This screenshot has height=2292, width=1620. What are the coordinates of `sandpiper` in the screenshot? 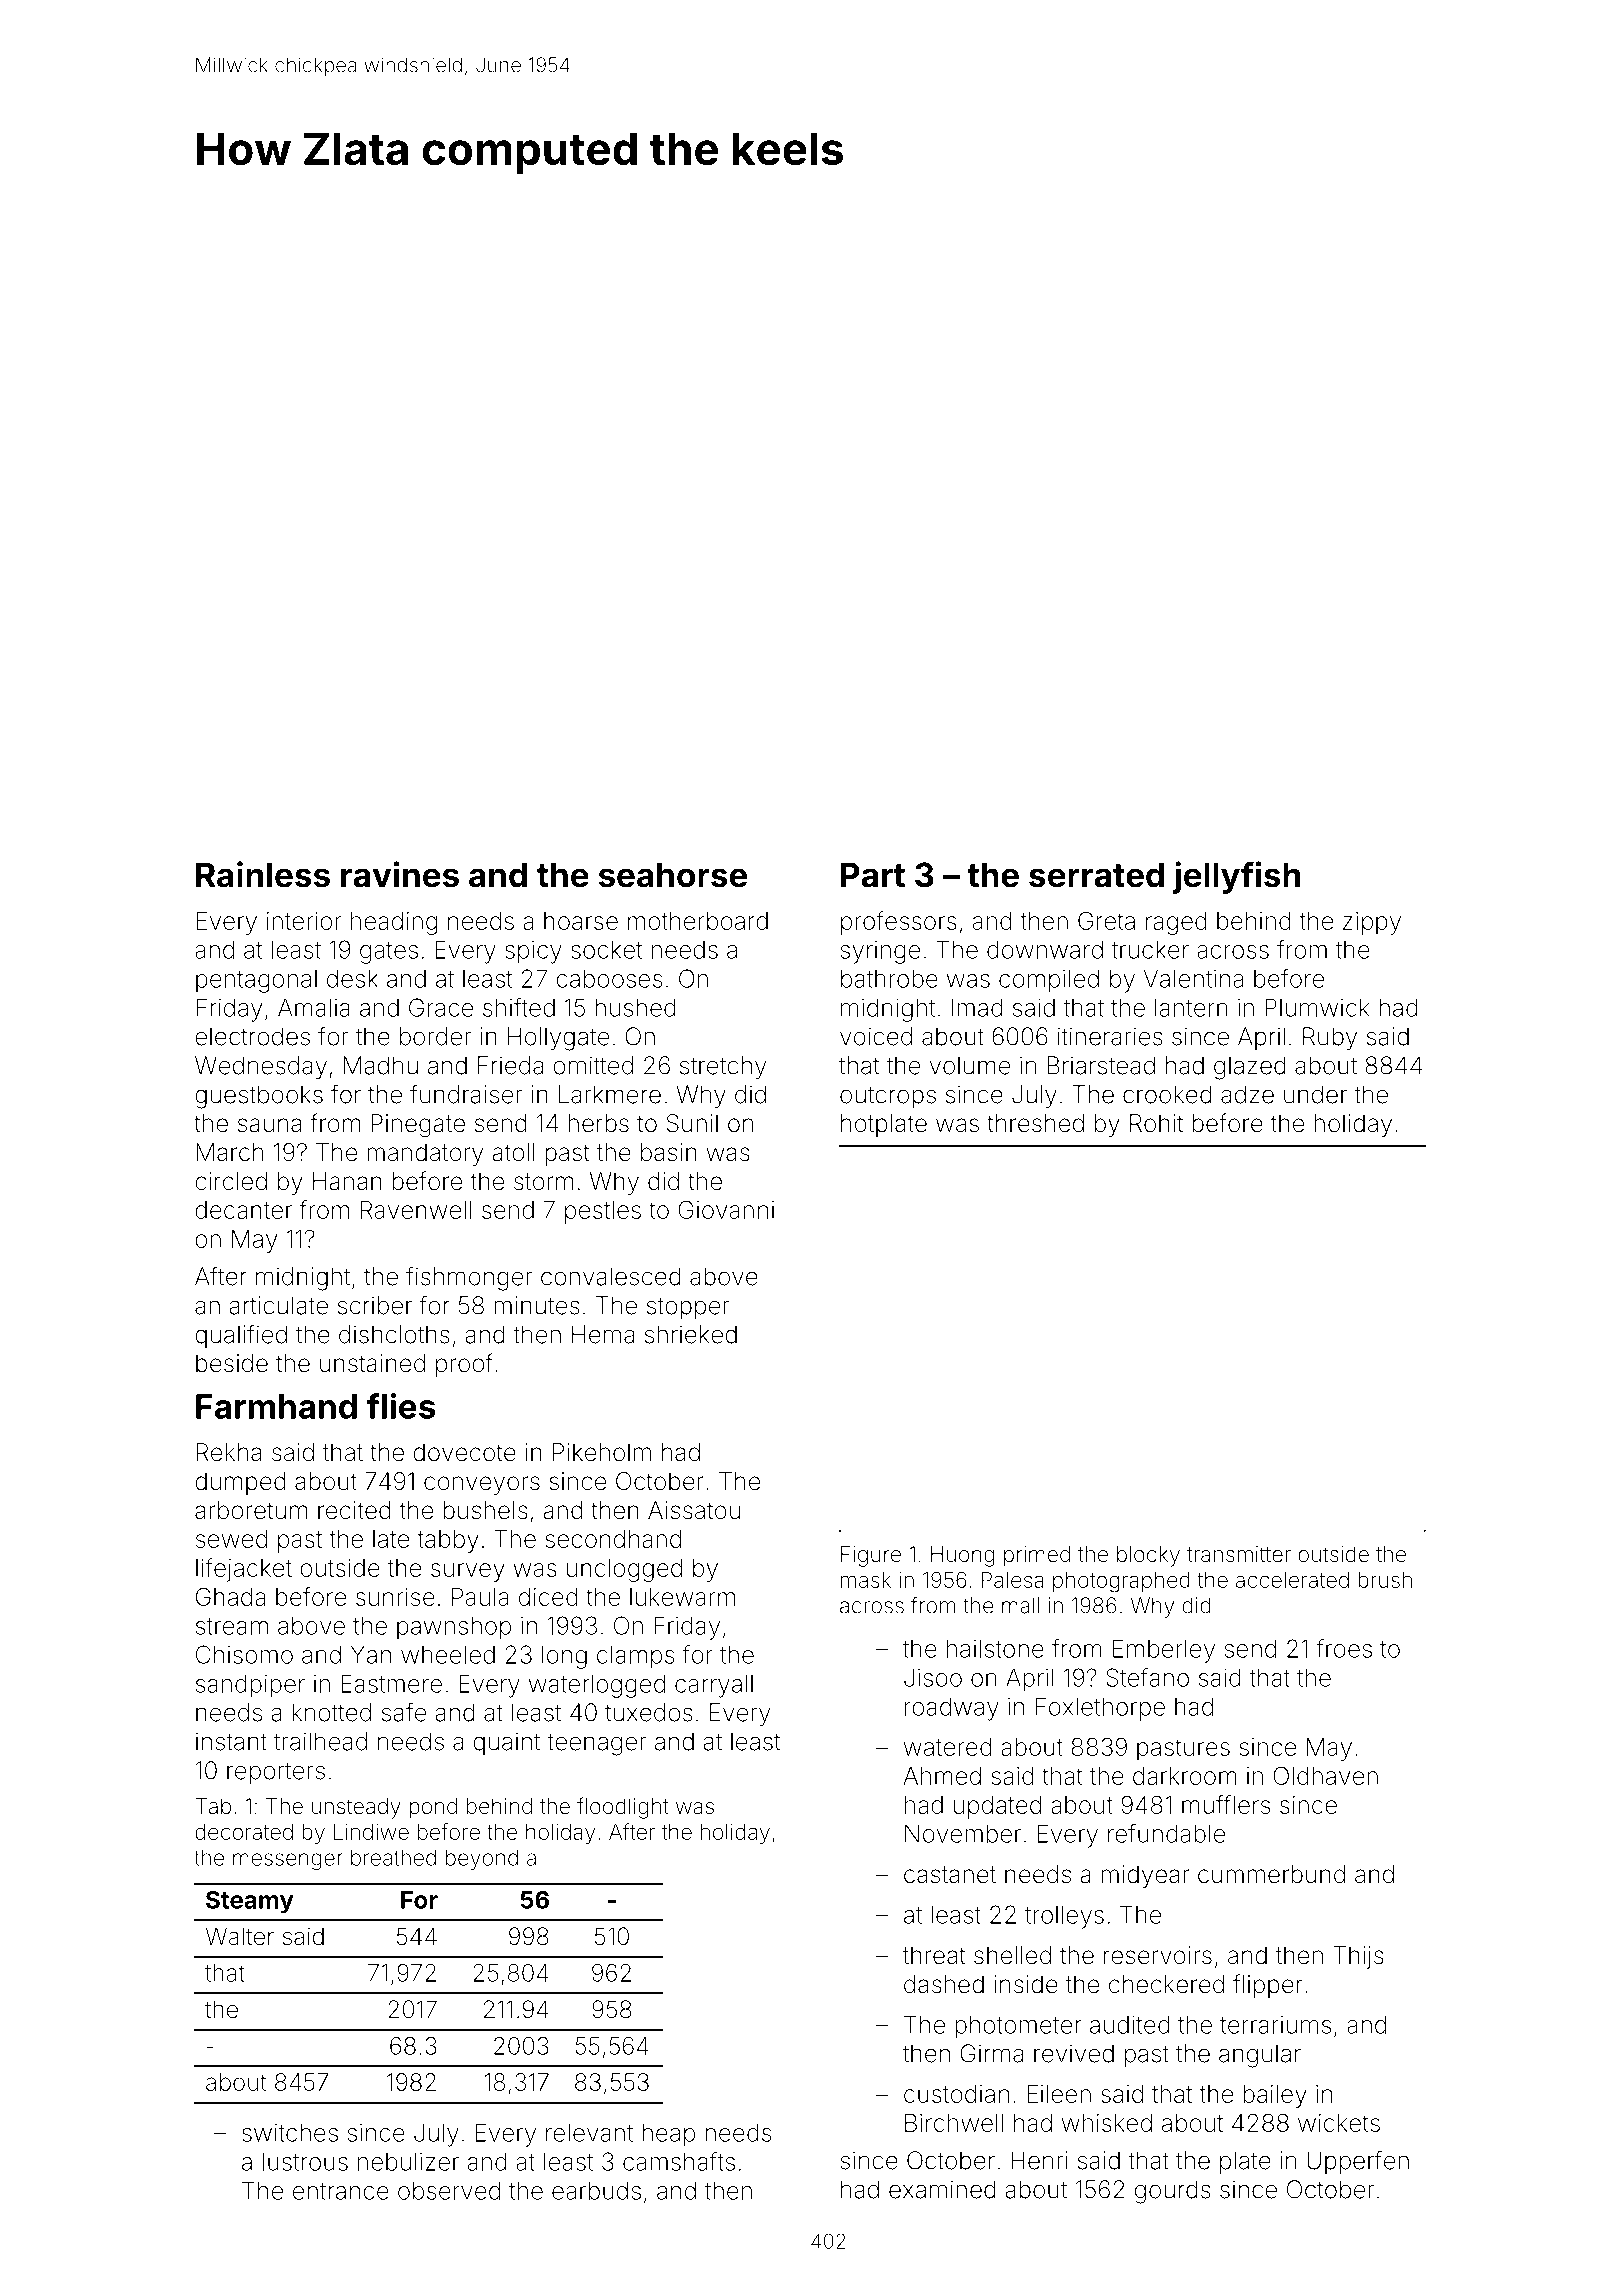 It's located at (250, 1686).
